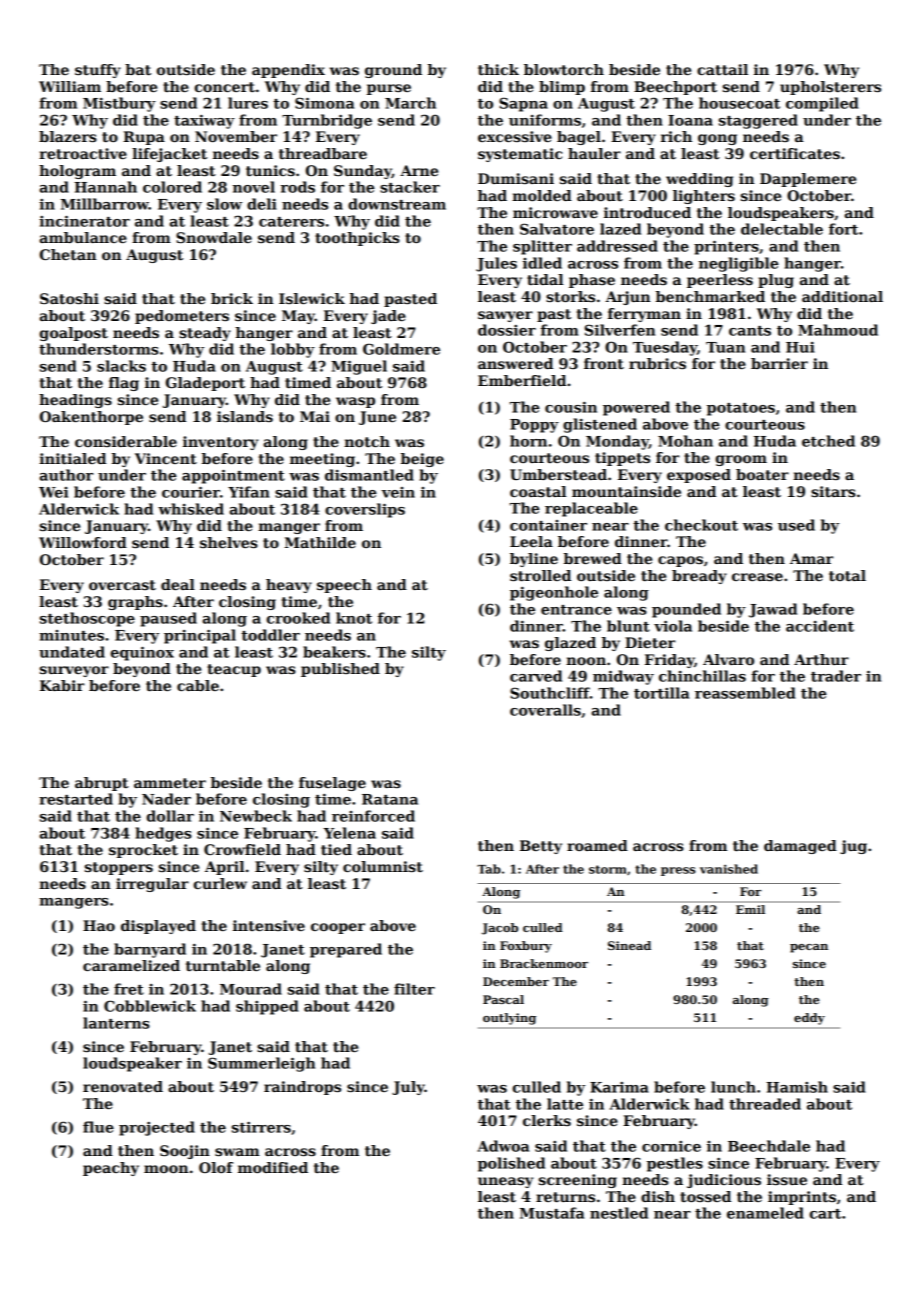  I want to click on threadbare, so click(323, 153).
